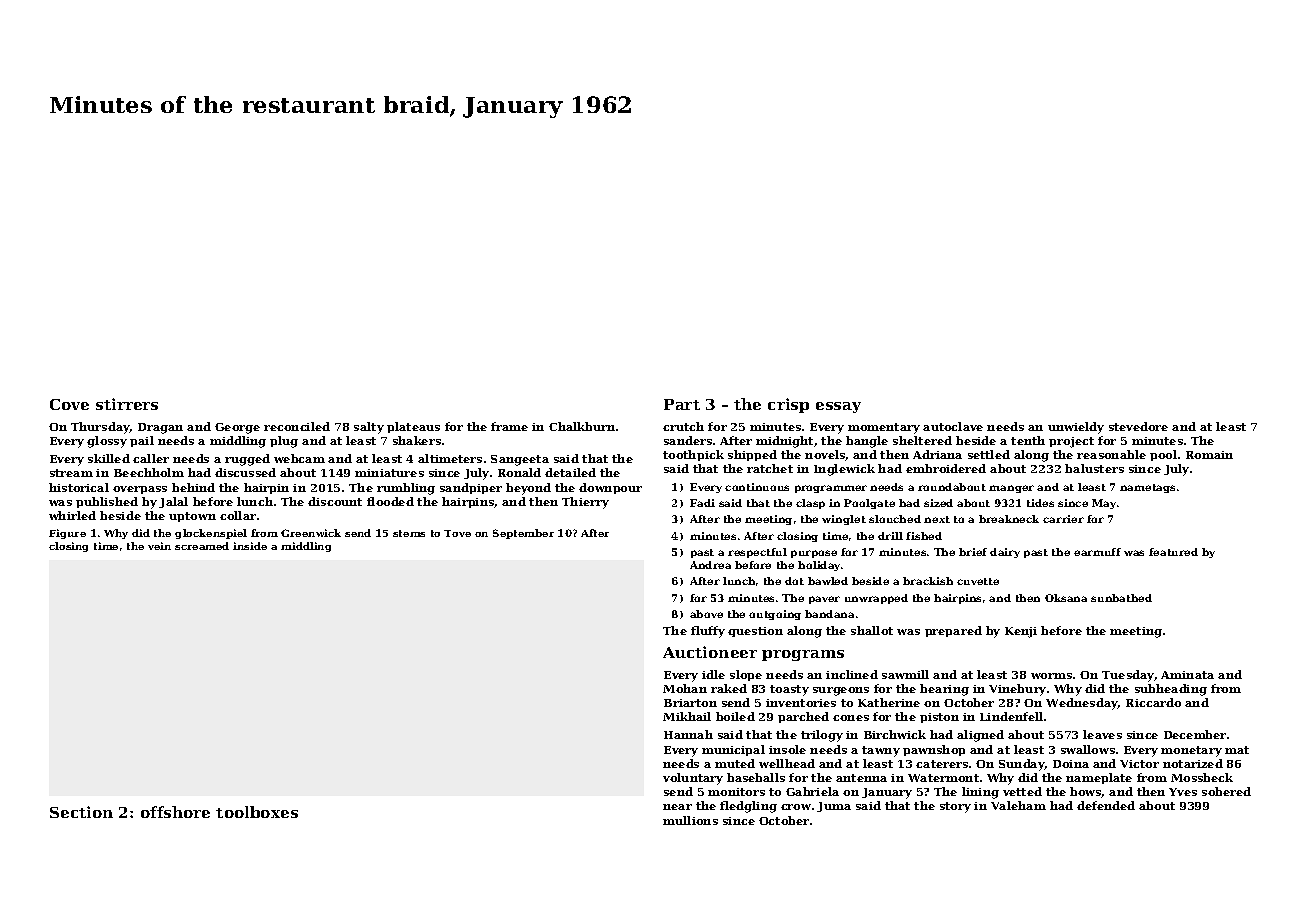 The height and width of the screenshot is (924, 1308). I want to click on essay, so click(838, 407).
